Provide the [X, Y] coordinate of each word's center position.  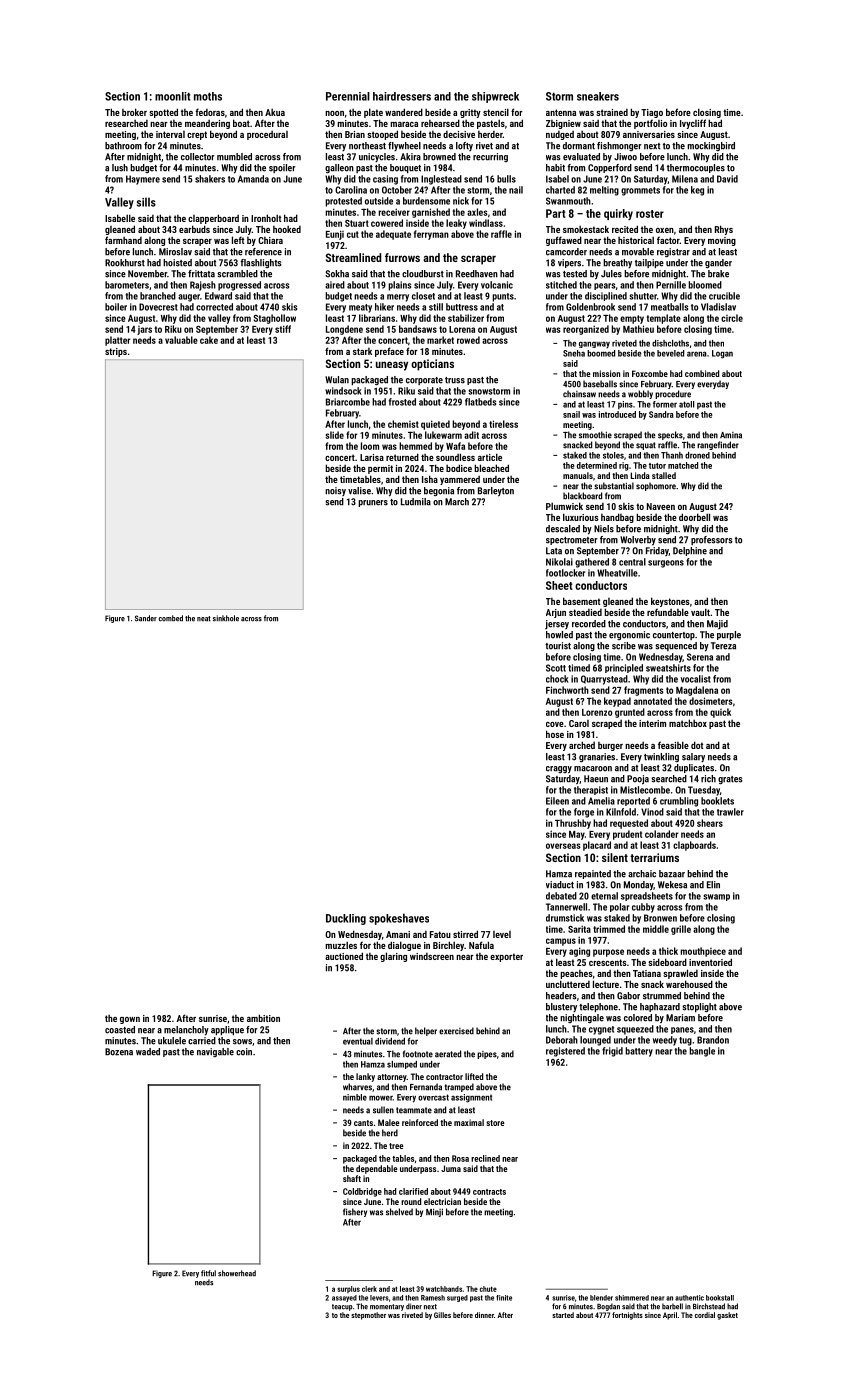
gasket [727, 1316]
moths [208, 96]
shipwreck [495, 97]
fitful [208, 1273]
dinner [484, 1315]
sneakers [598, 96]
